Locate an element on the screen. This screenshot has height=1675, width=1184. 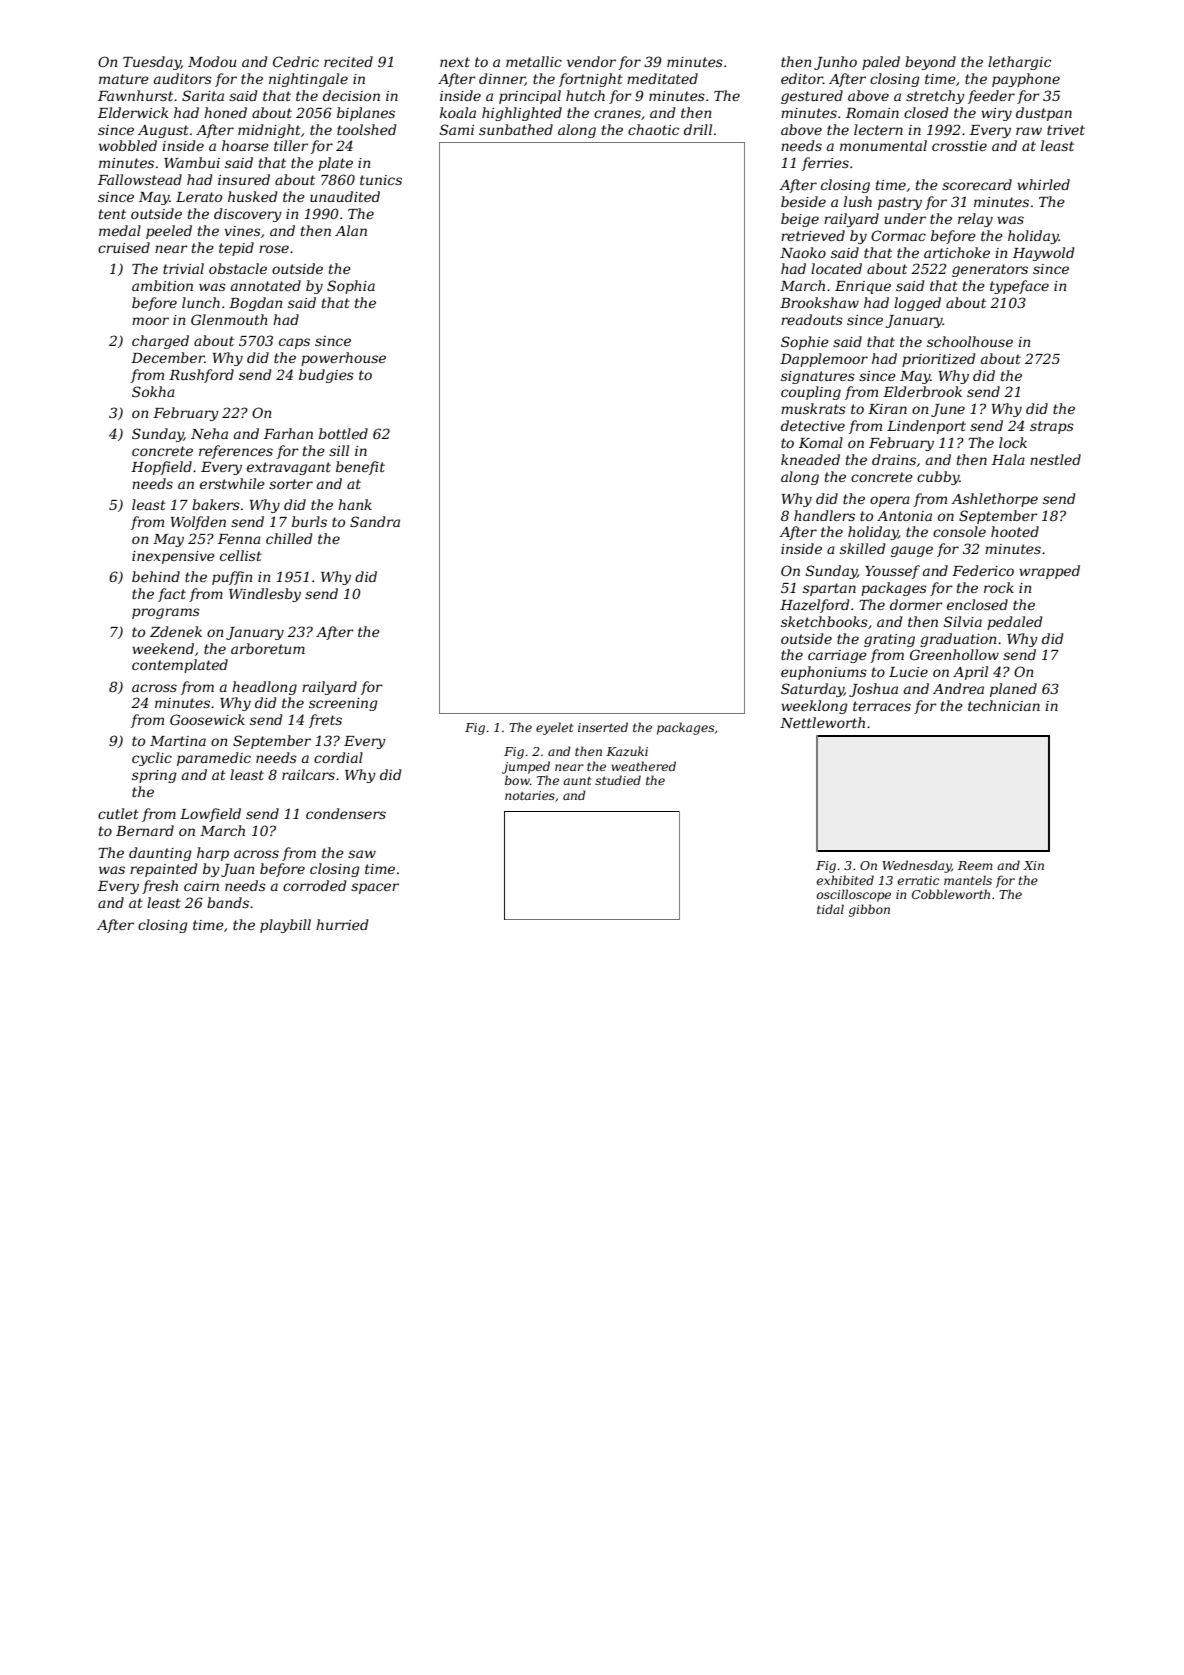
dustpan is located at coordinates (1044, 114).
